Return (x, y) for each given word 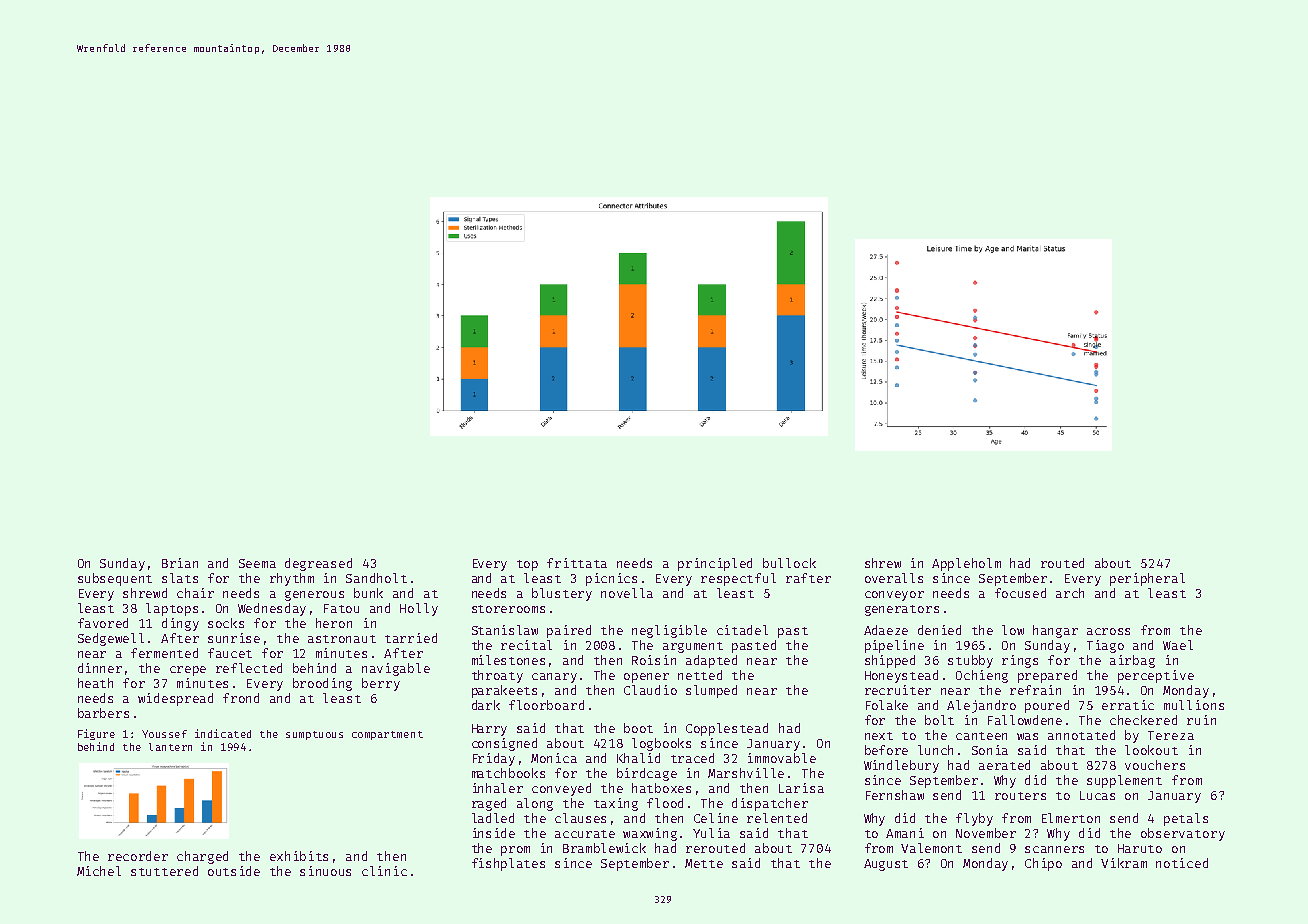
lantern (170, 747)
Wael (1178, 645)
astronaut (342, 639)
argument (693, 647)
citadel (742, 630)
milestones (508, 660)
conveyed (561, 789)
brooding (322, 684)
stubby (970, 661)
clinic (384, 871)
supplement (1124, 781)
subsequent (115, 579)
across (1108, 631)
